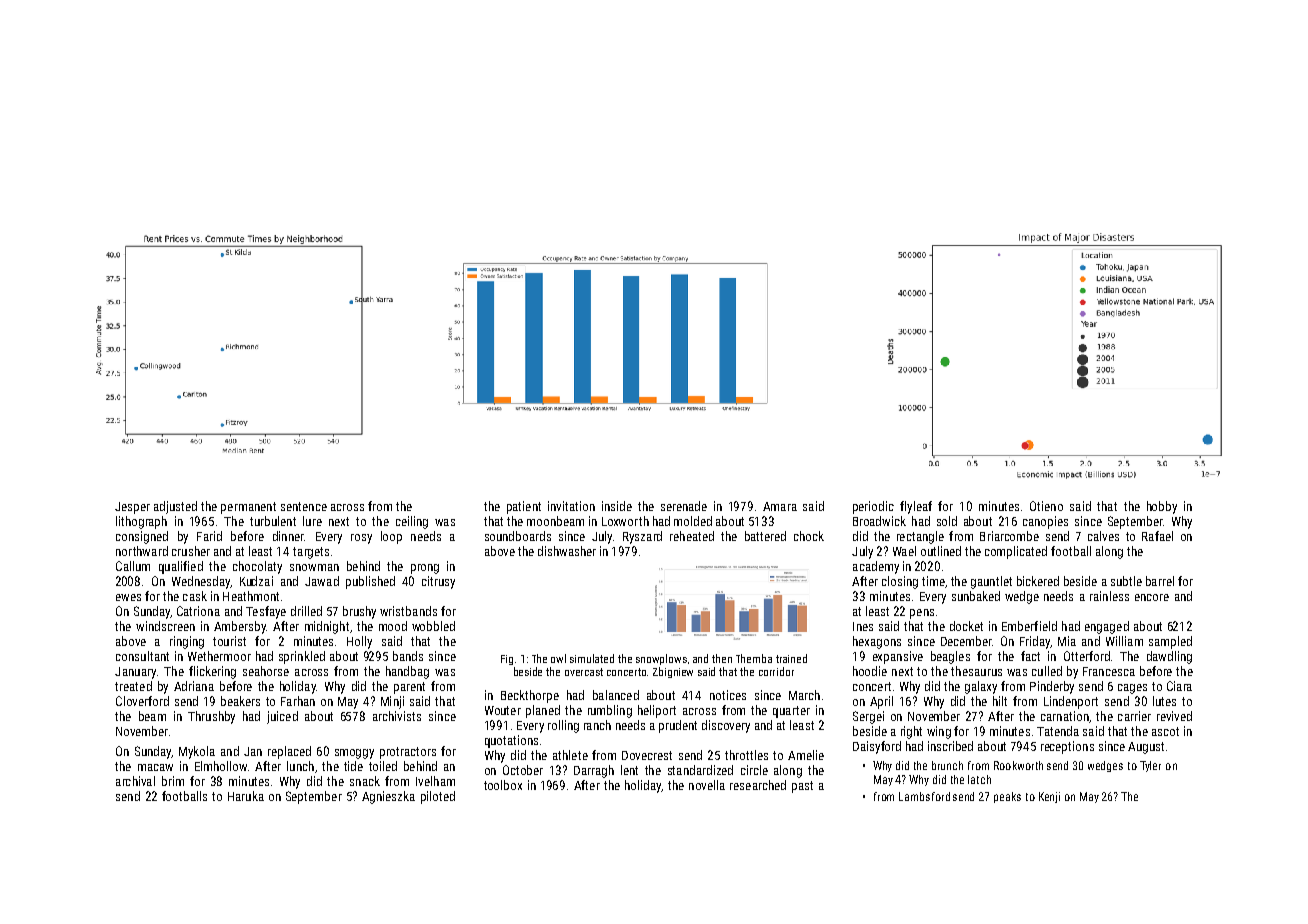  I want to click on heliport, so click(657, 711).
